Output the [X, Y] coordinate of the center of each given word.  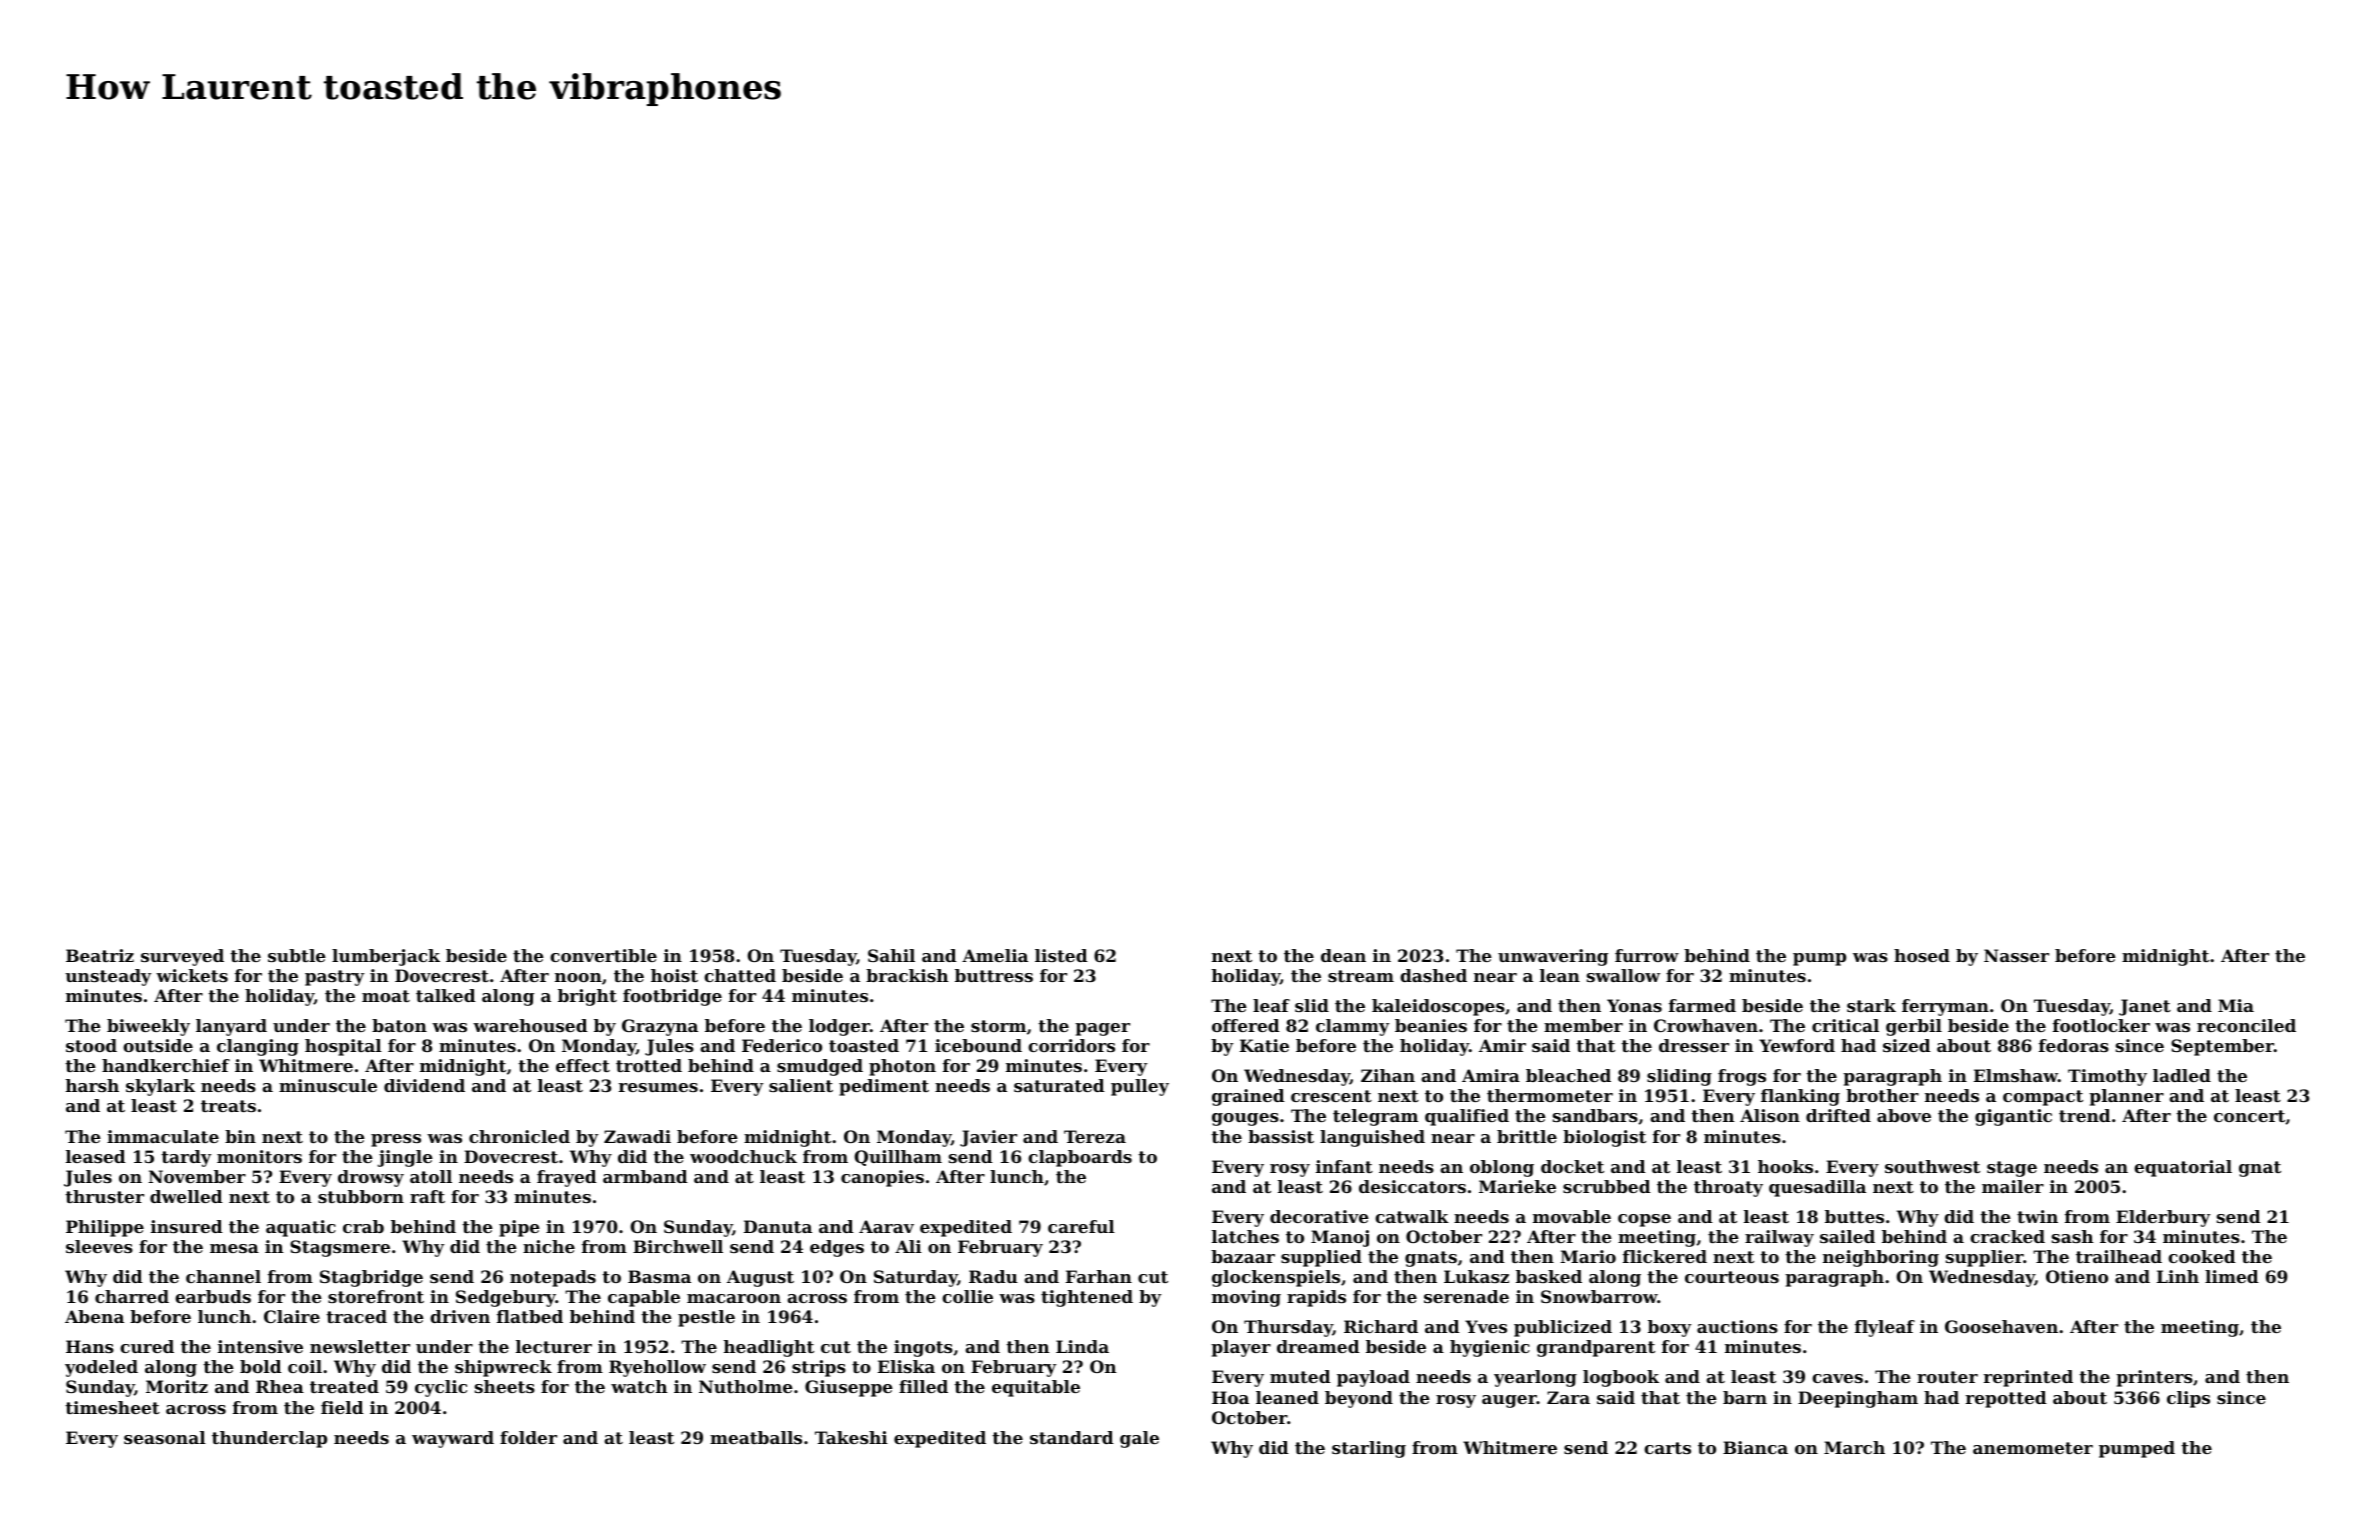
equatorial [2183, 1168]
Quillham [898, 1158]
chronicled [519, 1136]
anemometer [2033, 1448]
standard [1072, 1437]
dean [1343, 955]
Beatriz [100, 955]
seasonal [165, 1437]
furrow [1647, 955]
